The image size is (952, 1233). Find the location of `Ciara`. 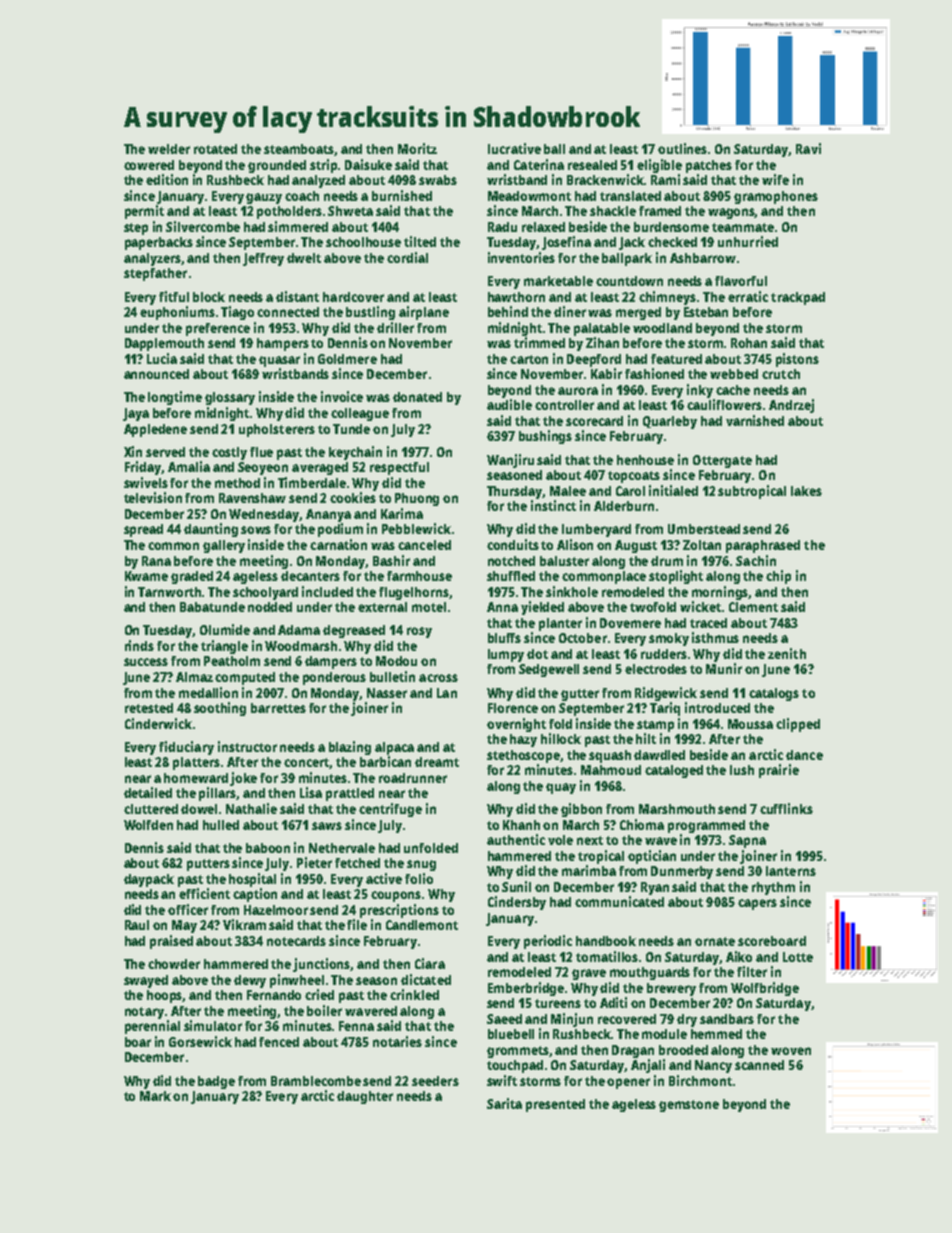

Ciara is located at coordinates (430, 963).
